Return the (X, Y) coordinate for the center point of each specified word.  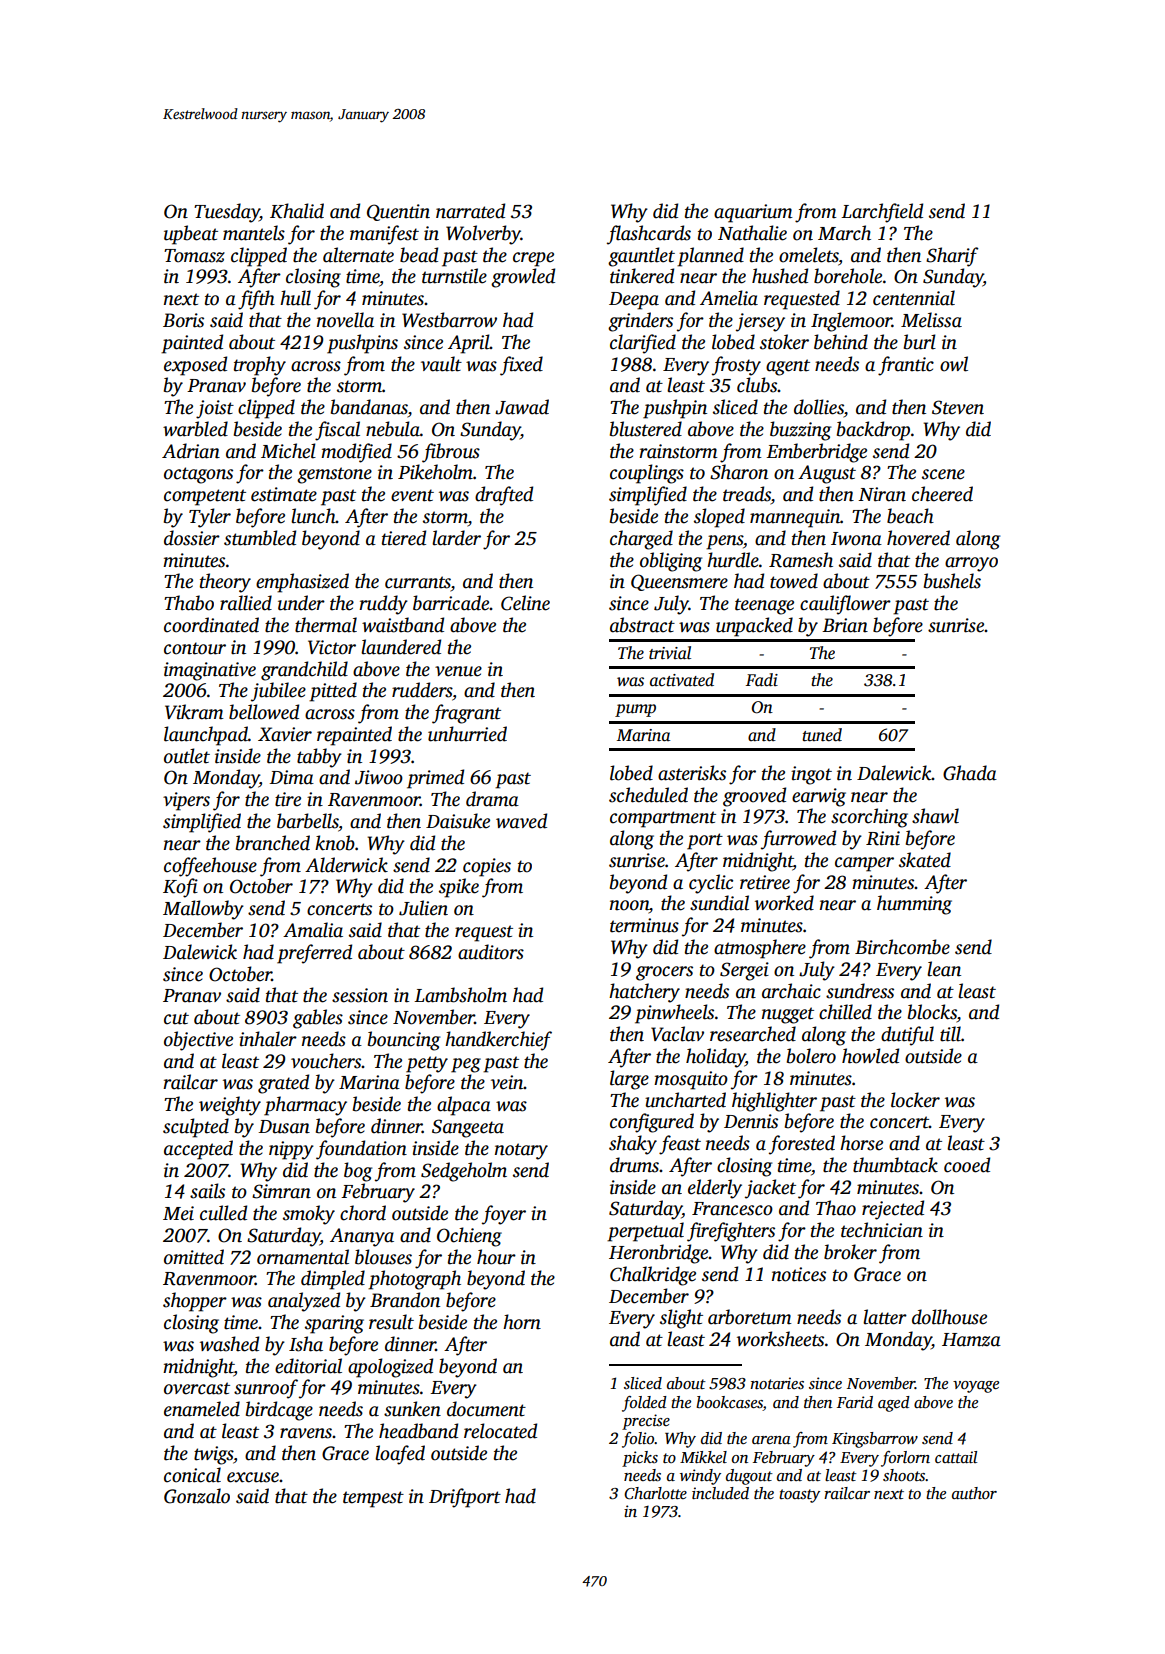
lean (944, 969)
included (720, 1493)
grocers (664, 973)
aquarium (753, 213)
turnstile (454, 276)
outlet (187, 756)
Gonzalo (197, 1496)
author (974, 1493)
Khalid (297, 211)
